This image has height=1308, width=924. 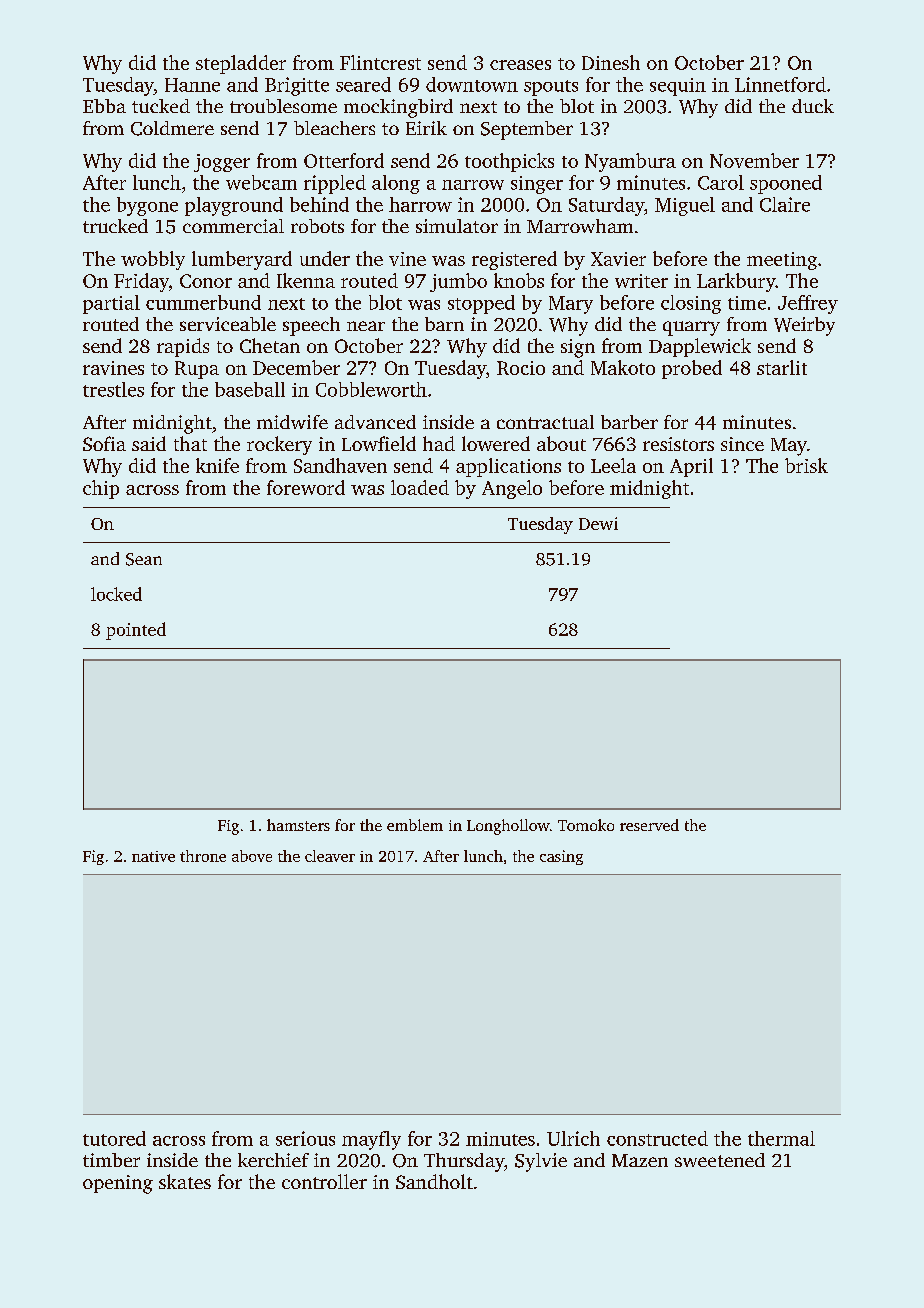 What do you see at coordinates (586, 825) in the image?
I see `Tomoko` at bounding box center [586, 825].
